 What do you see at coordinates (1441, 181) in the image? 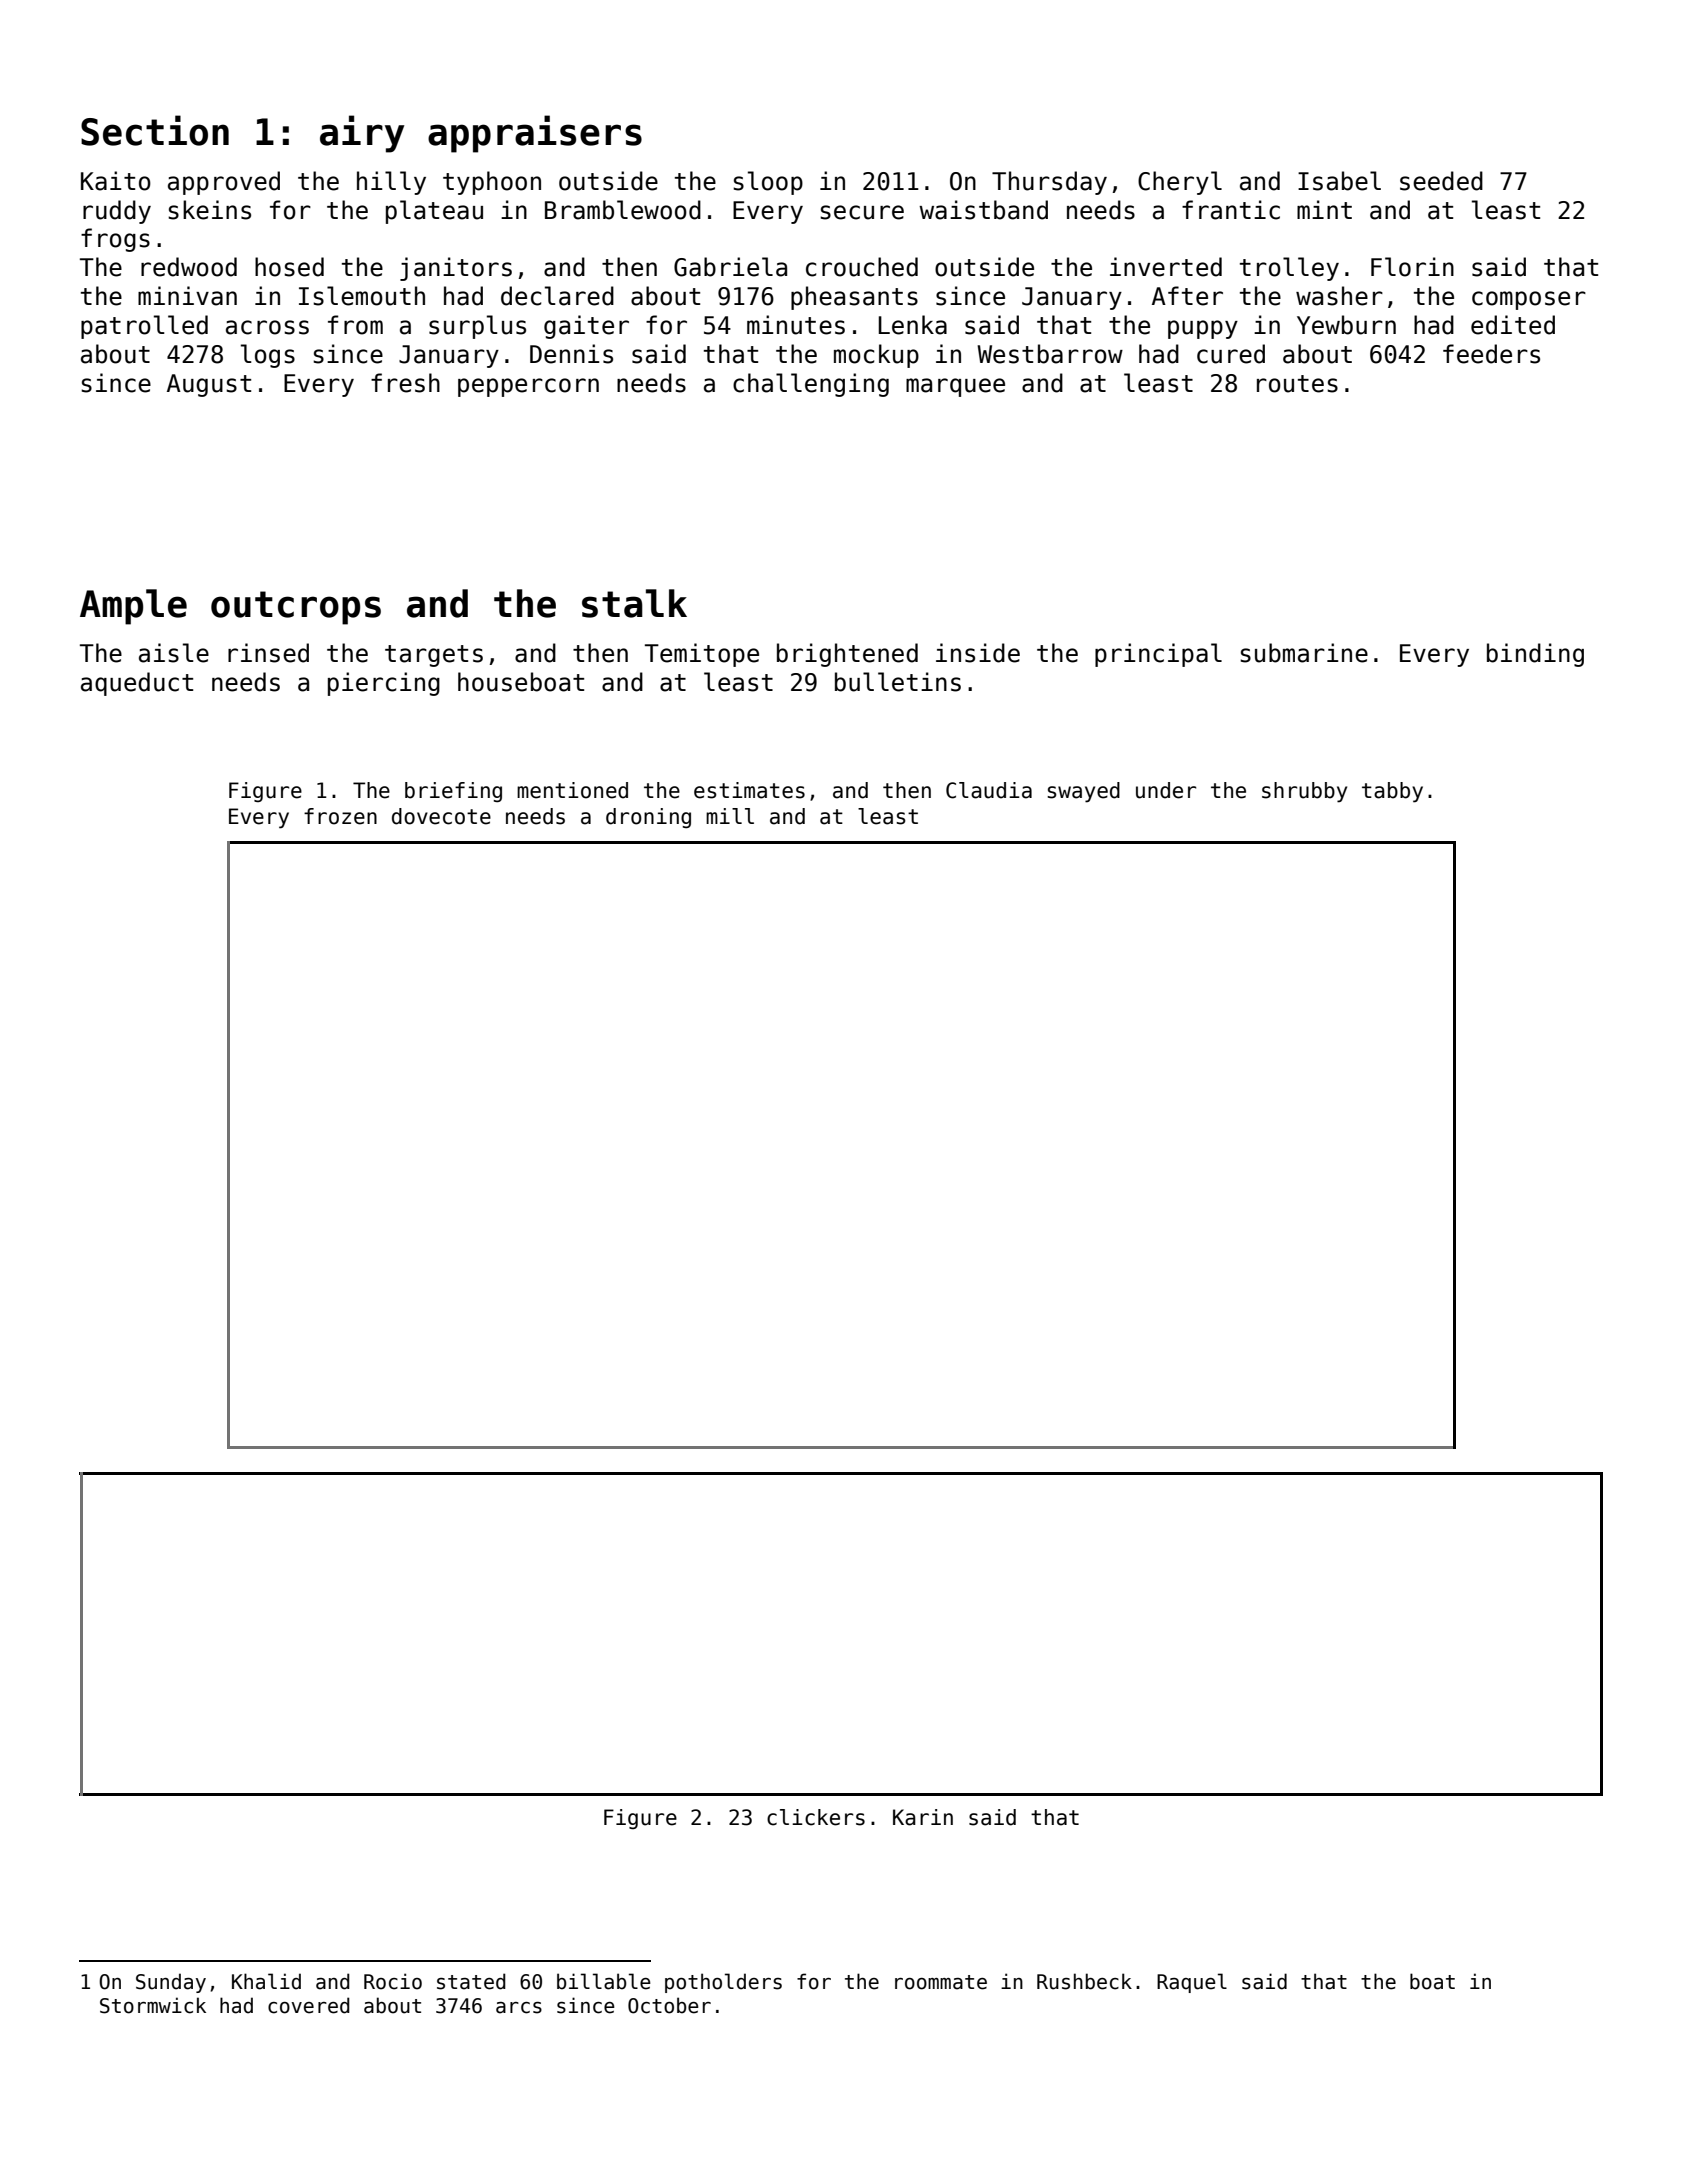
I see `seeded` at bounding box center [1441, 181].
